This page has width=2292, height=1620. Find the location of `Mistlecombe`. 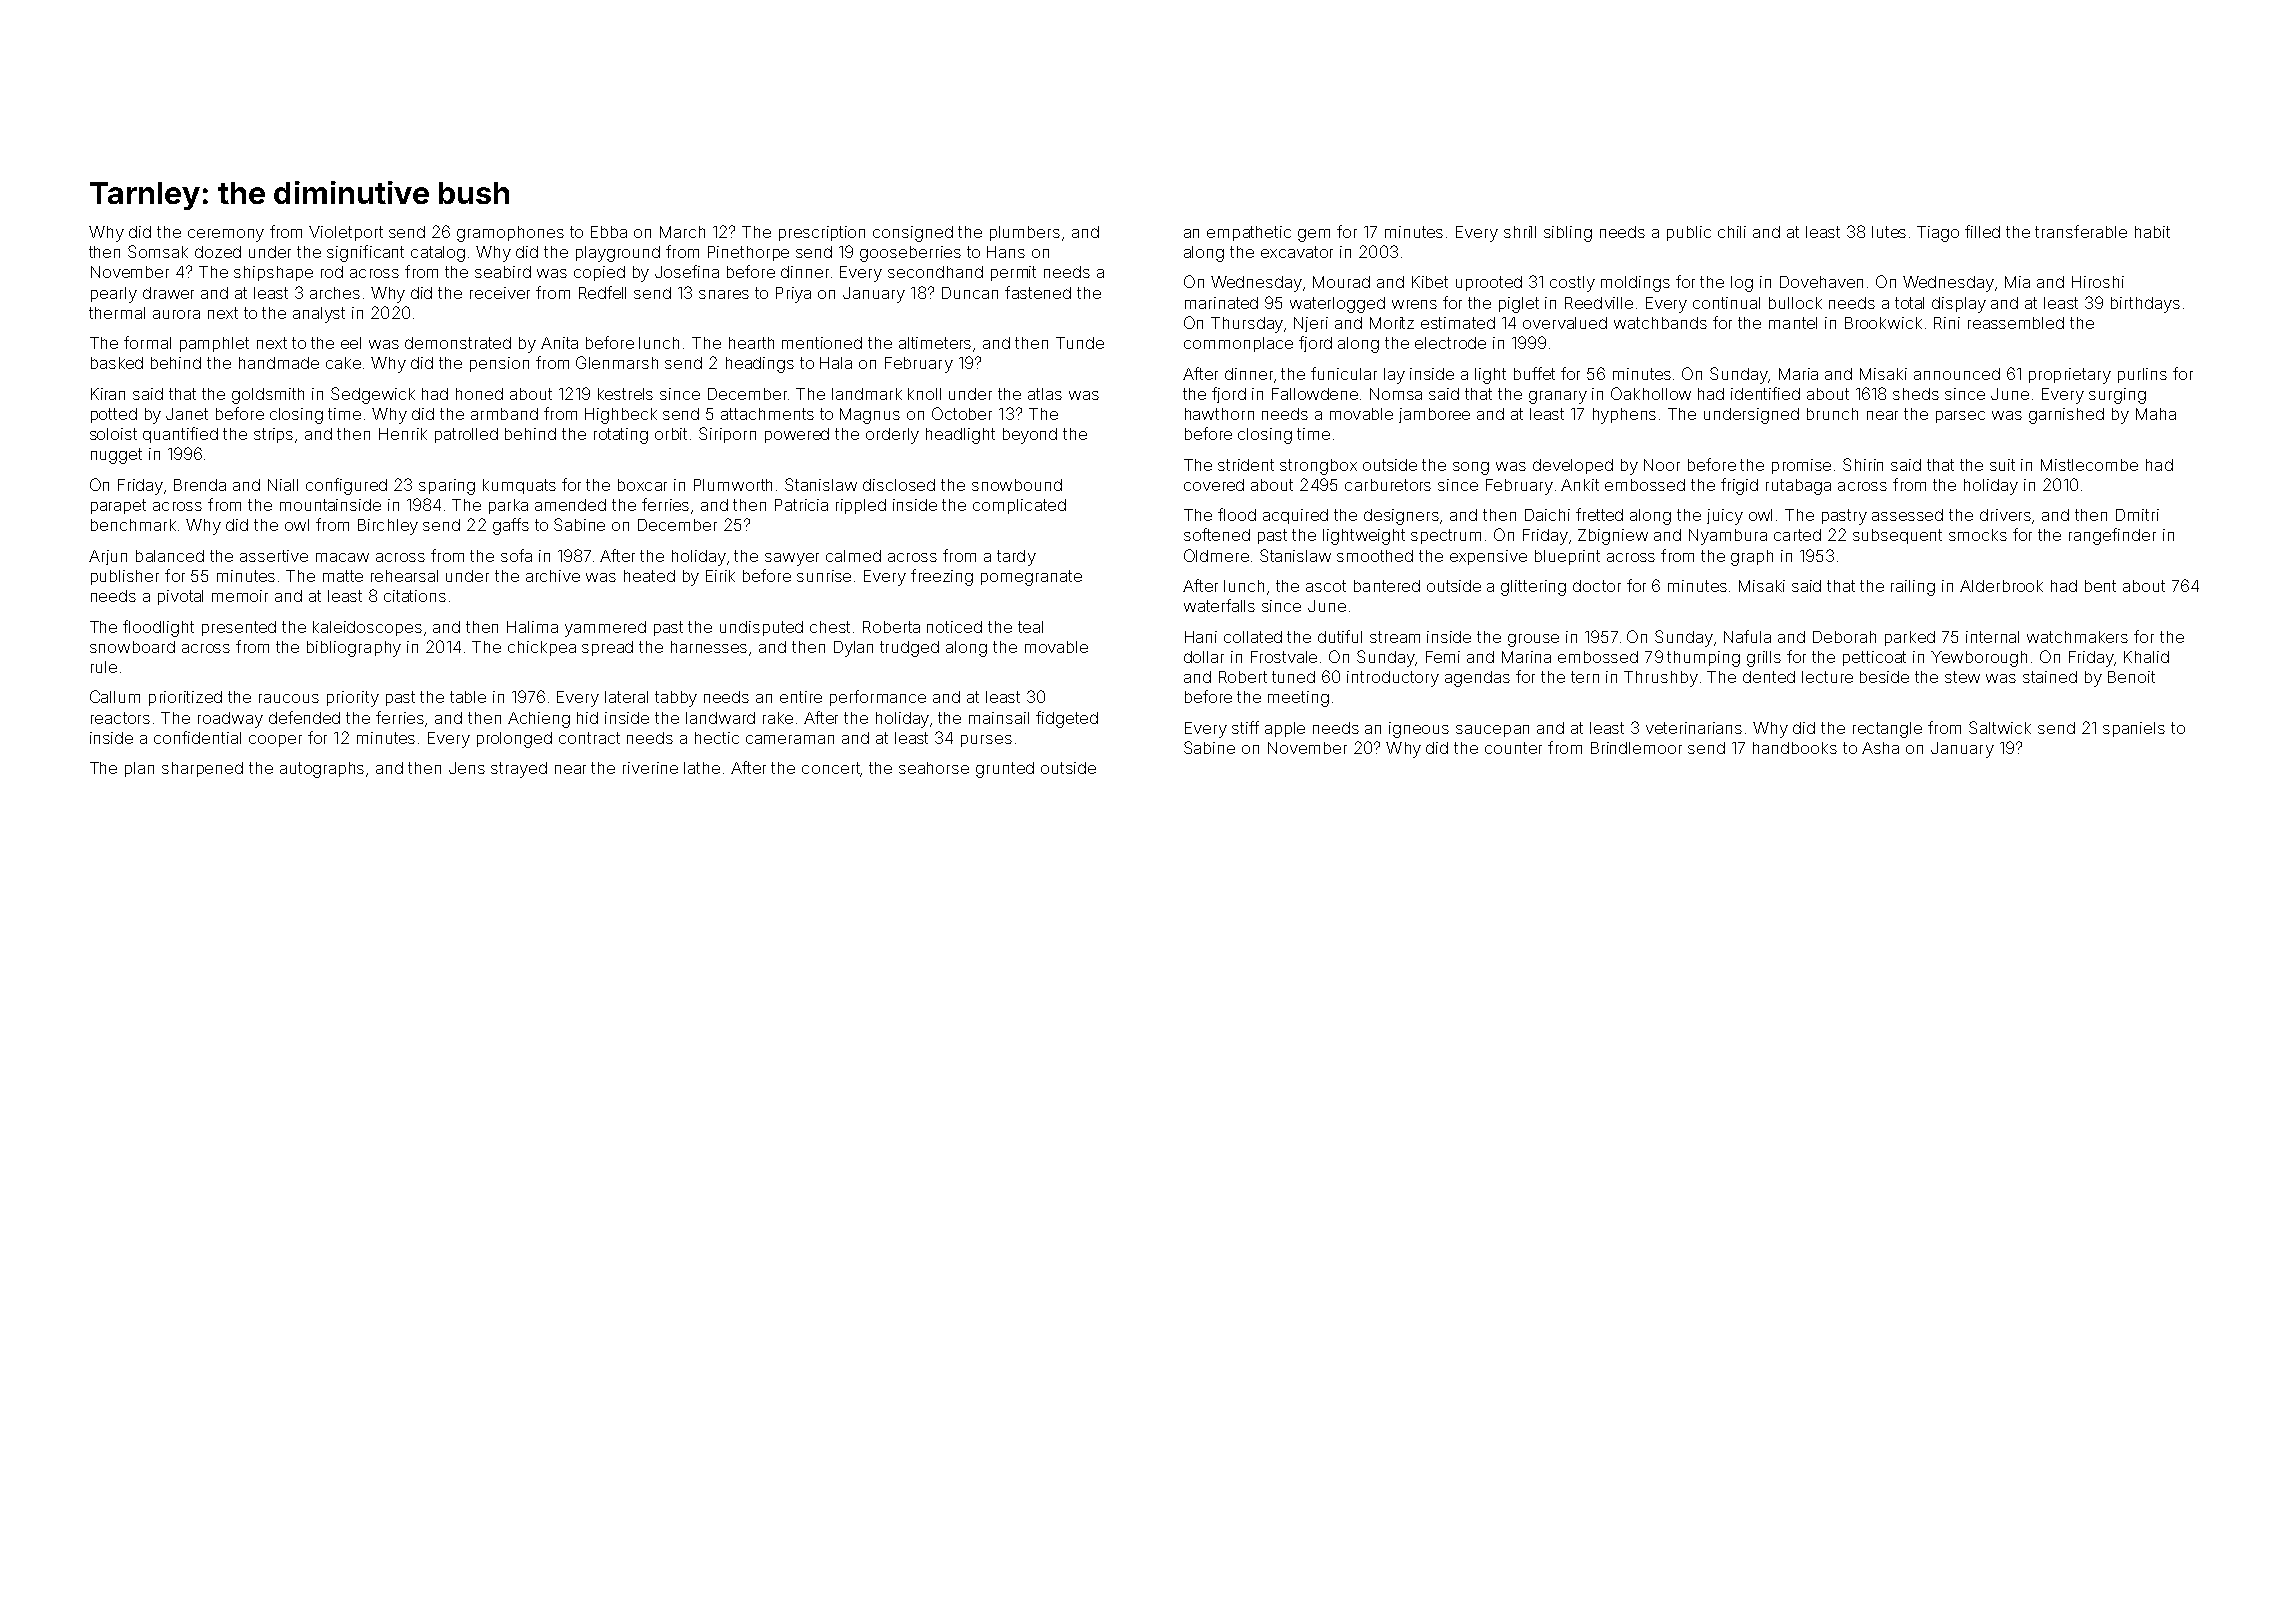

Mistlecombe is located at coordinates (2089, 465).
